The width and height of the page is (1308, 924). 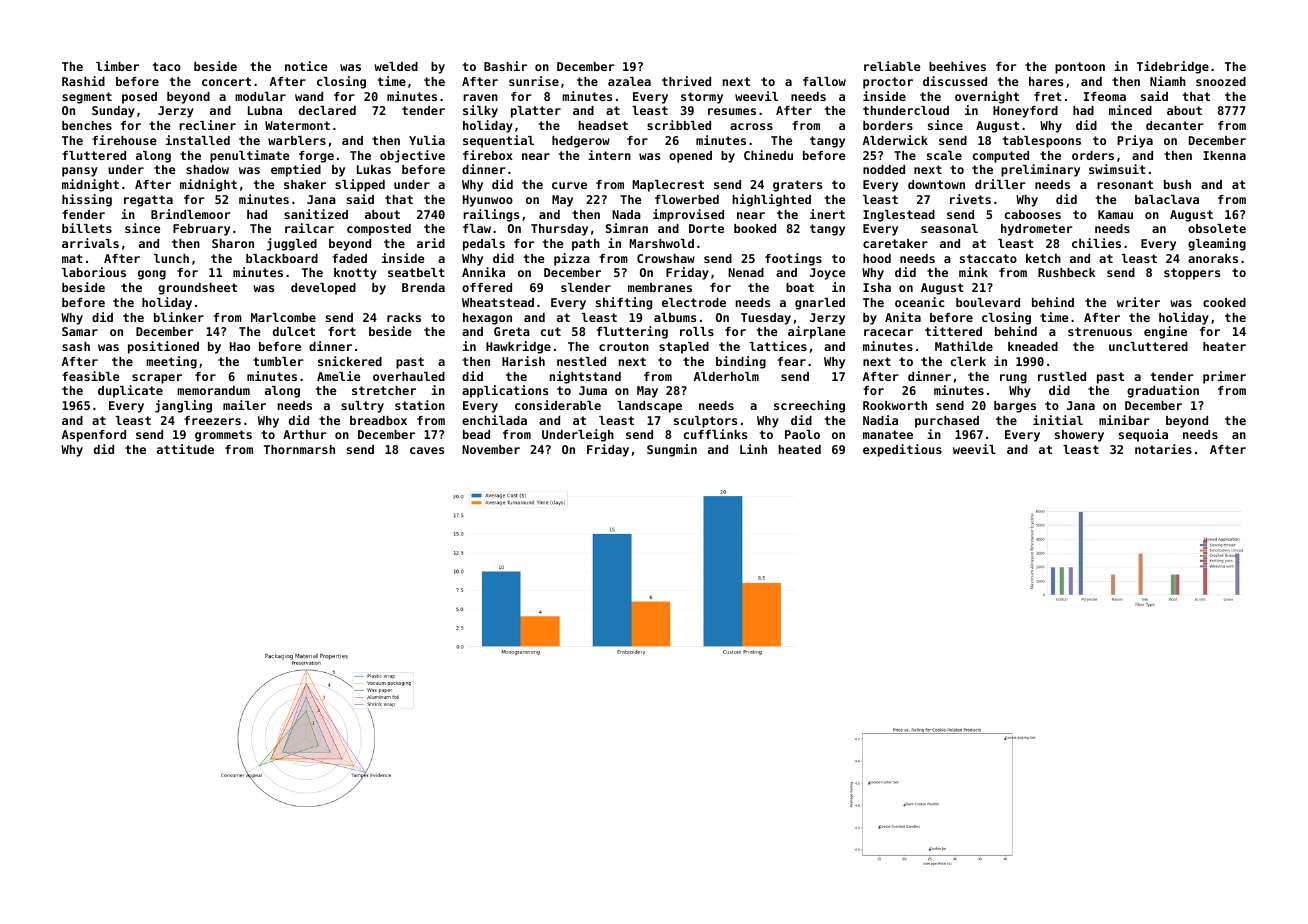 I want to click on blinker, so click(x=179, y=317).
